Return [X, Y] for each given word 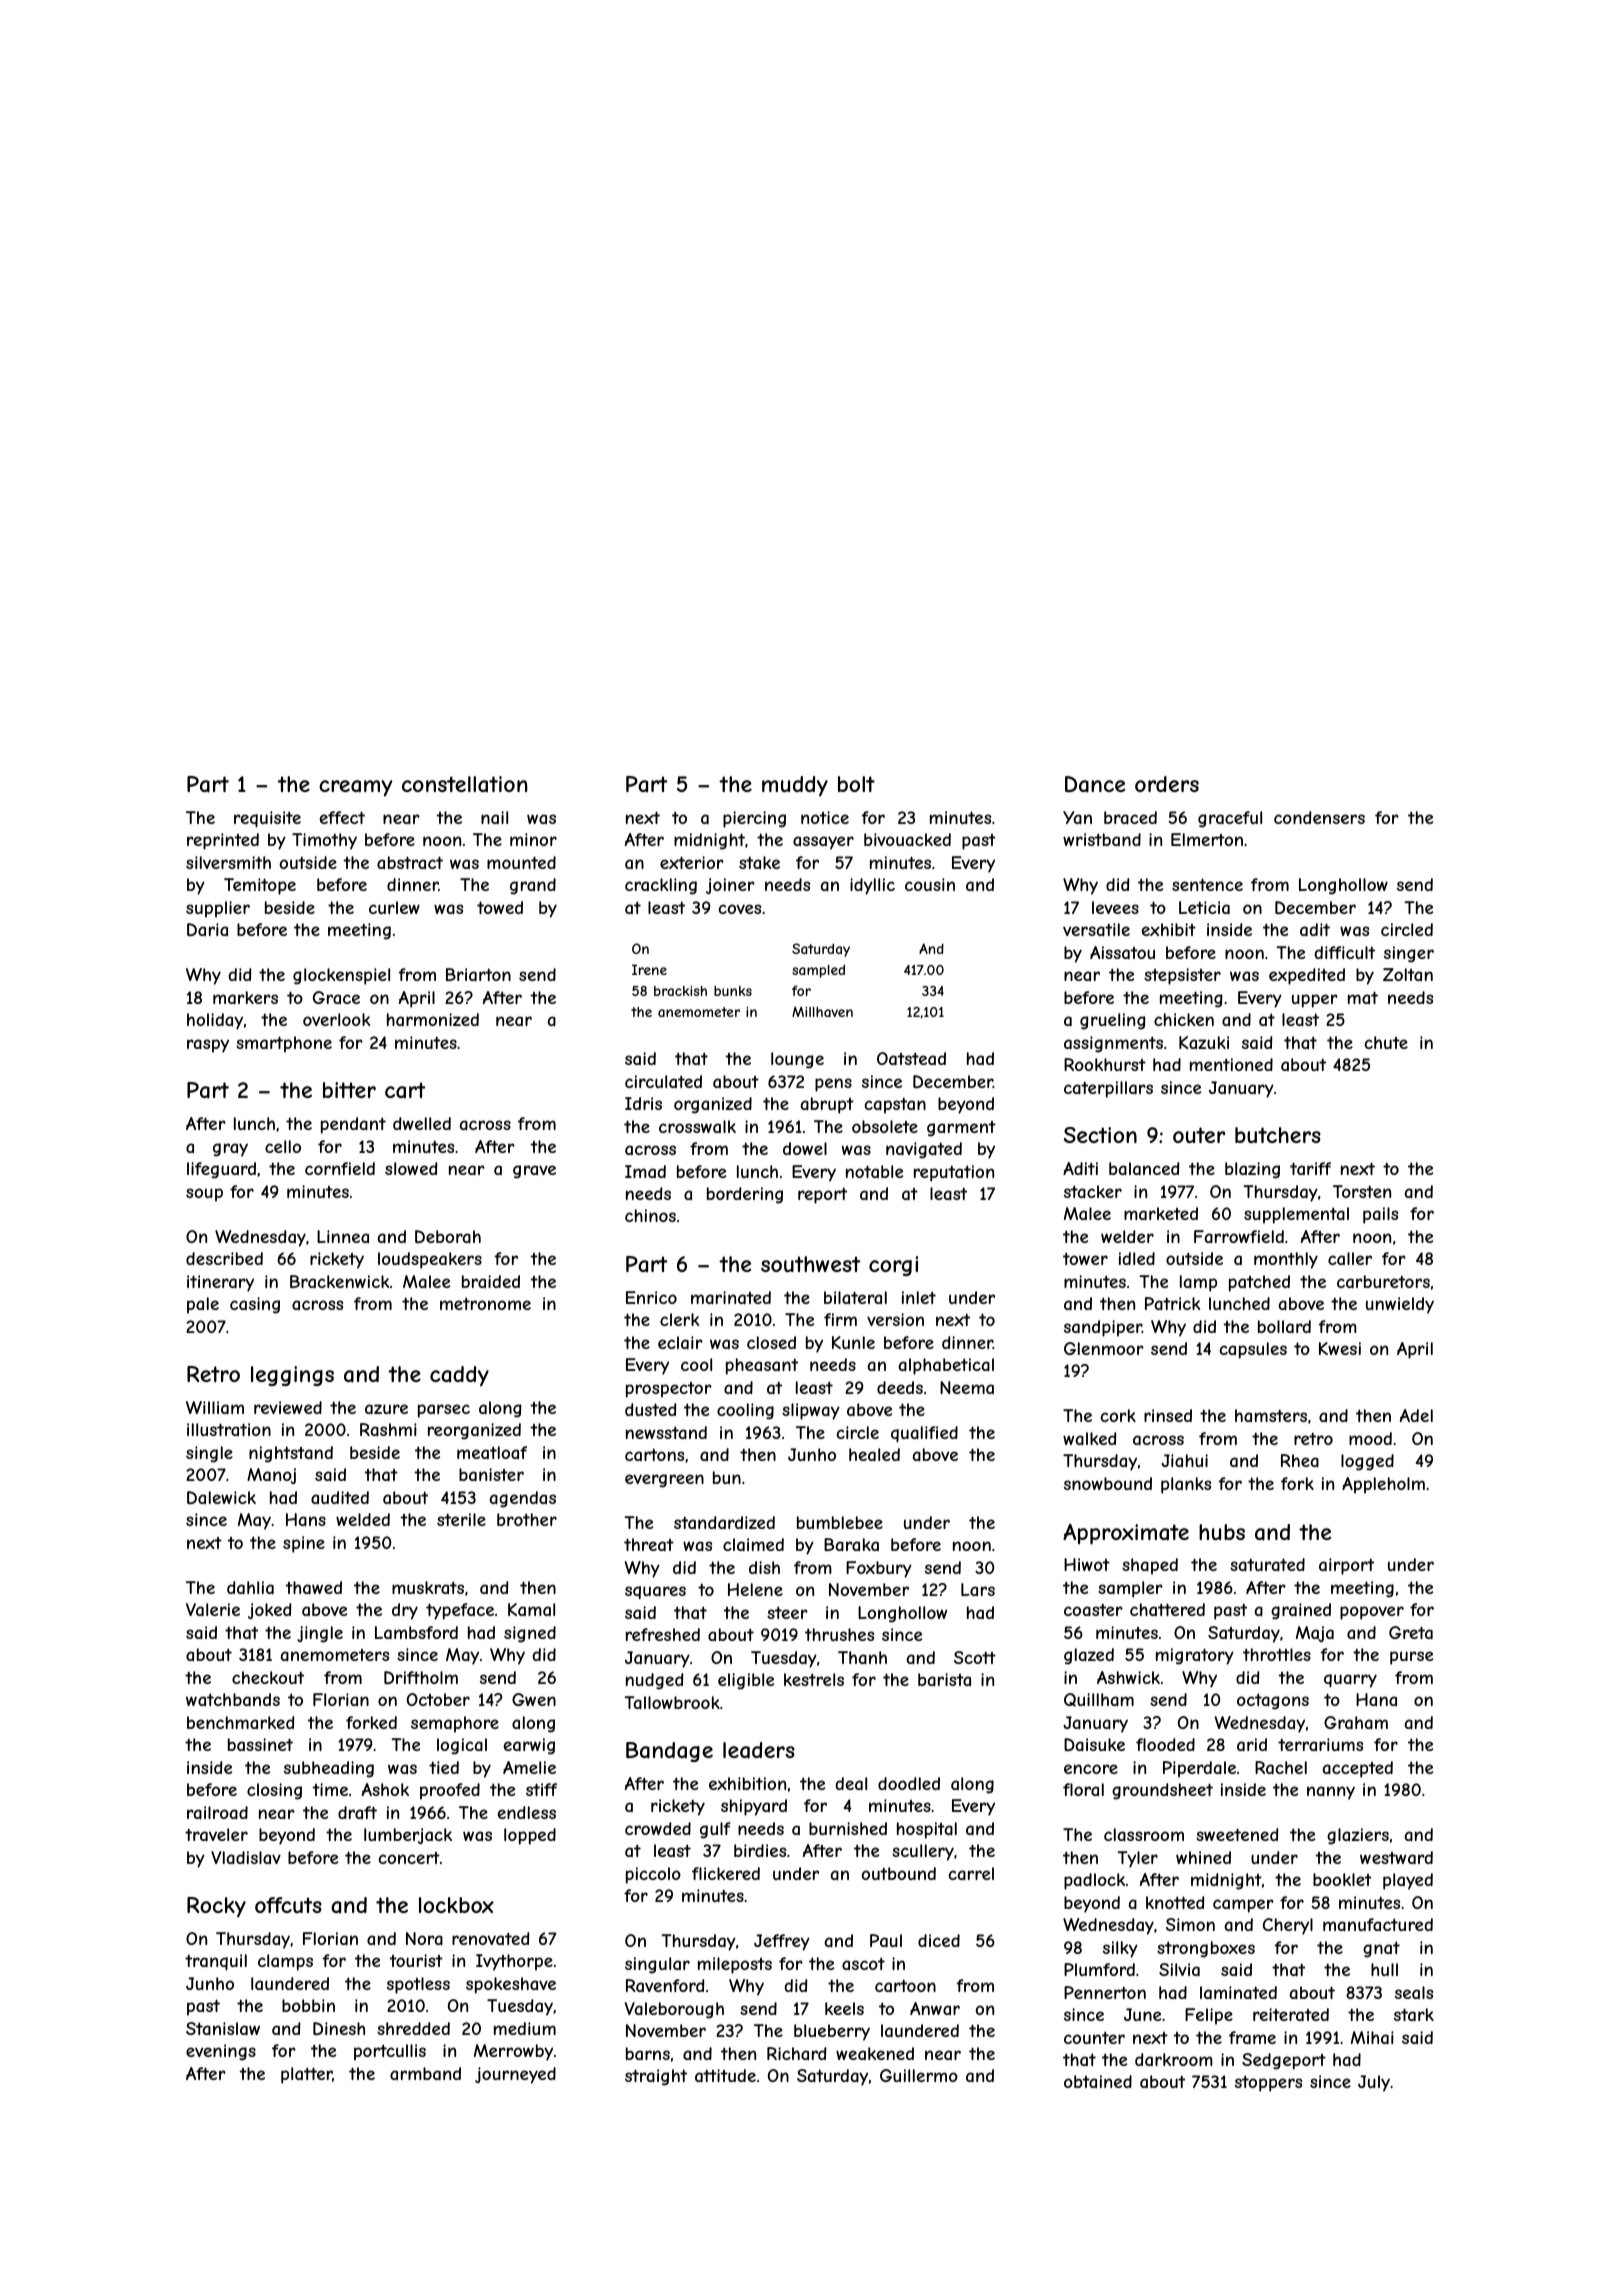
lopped [530, 1836]
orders [1167, 784]
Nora [424, 1938]
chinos [650, 1215]
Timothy [324, 841]
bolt [856, 784]
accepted [1358, 1769]
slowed [411, 1168]
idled [1137, 1258]
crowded [658, 1828]
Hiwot [1087, 1564]
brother [527, 1519]
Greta [1411, 1632]
